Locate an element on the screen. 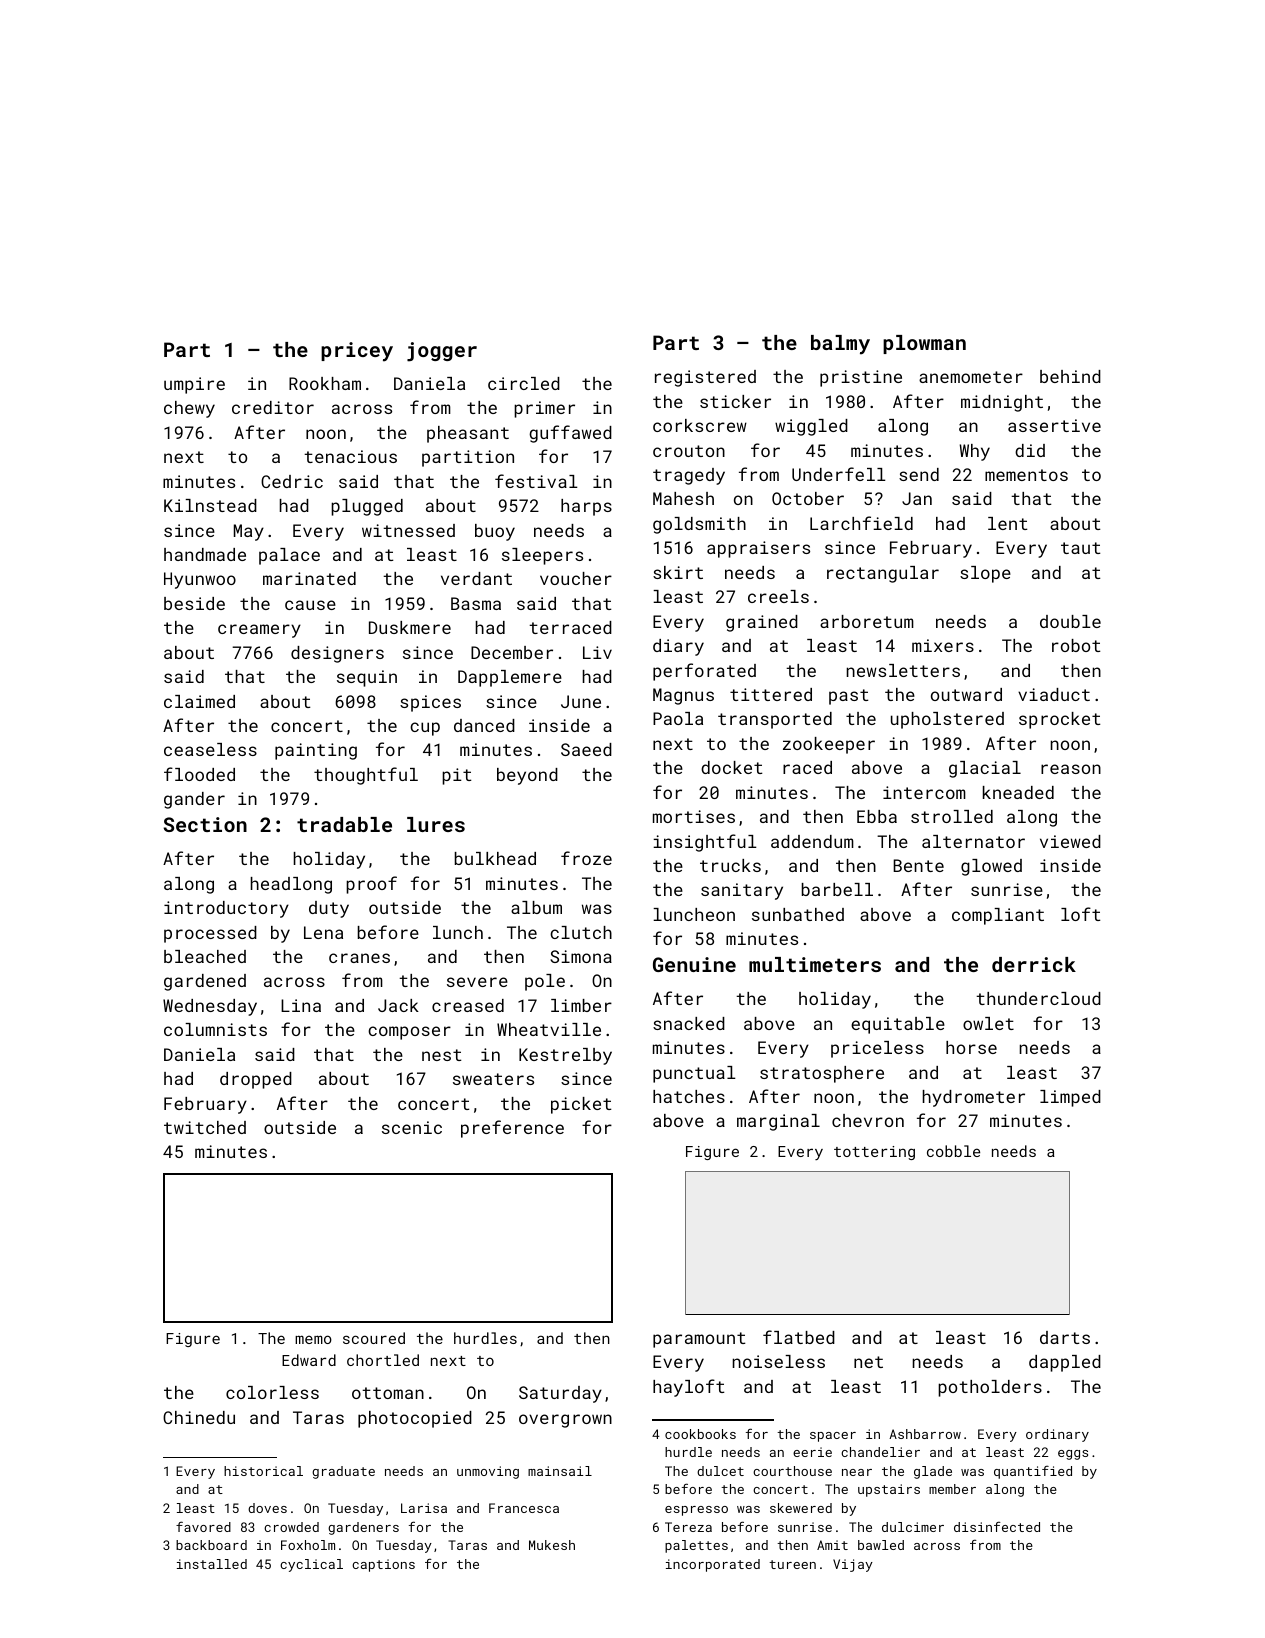 The image size is (1265, 1638). pheasant is located at coordinates (468, 434).
